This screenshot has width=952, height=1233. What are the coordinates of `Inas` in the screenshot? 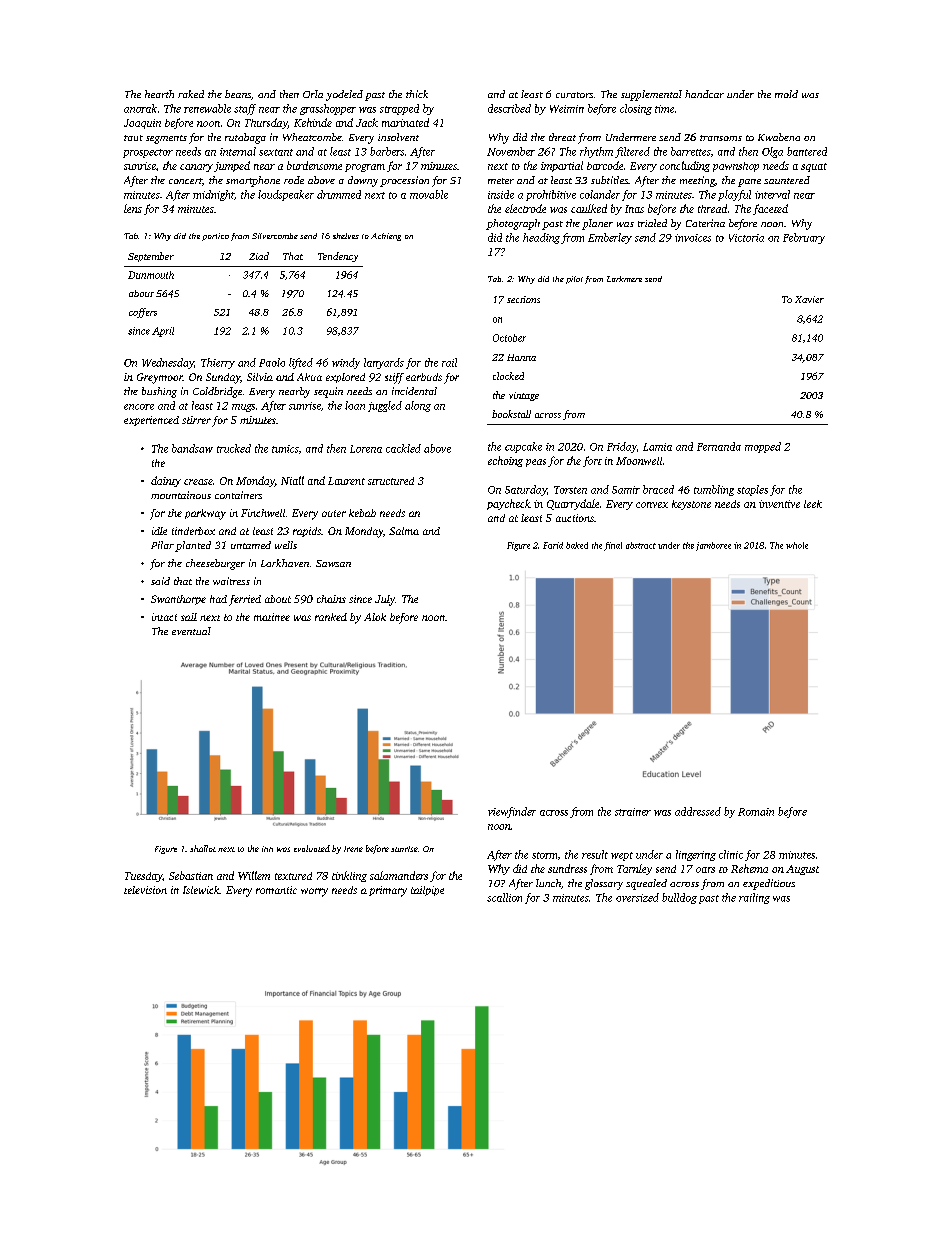 It's located at (634, 209).
